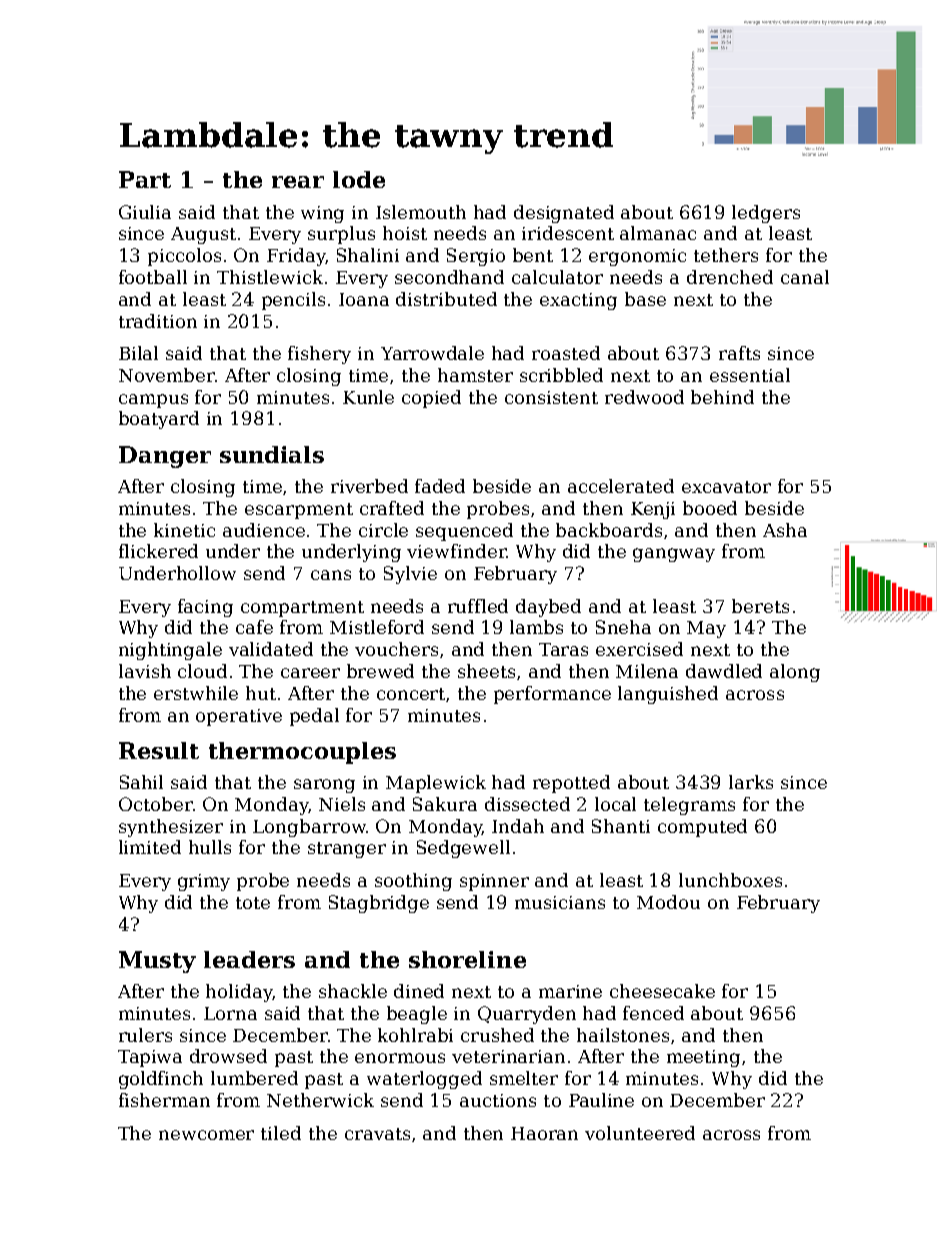 Image resolution: width=952 pixels, height=1233 pixels. I want to click on Shanti, so click(621, 826).
